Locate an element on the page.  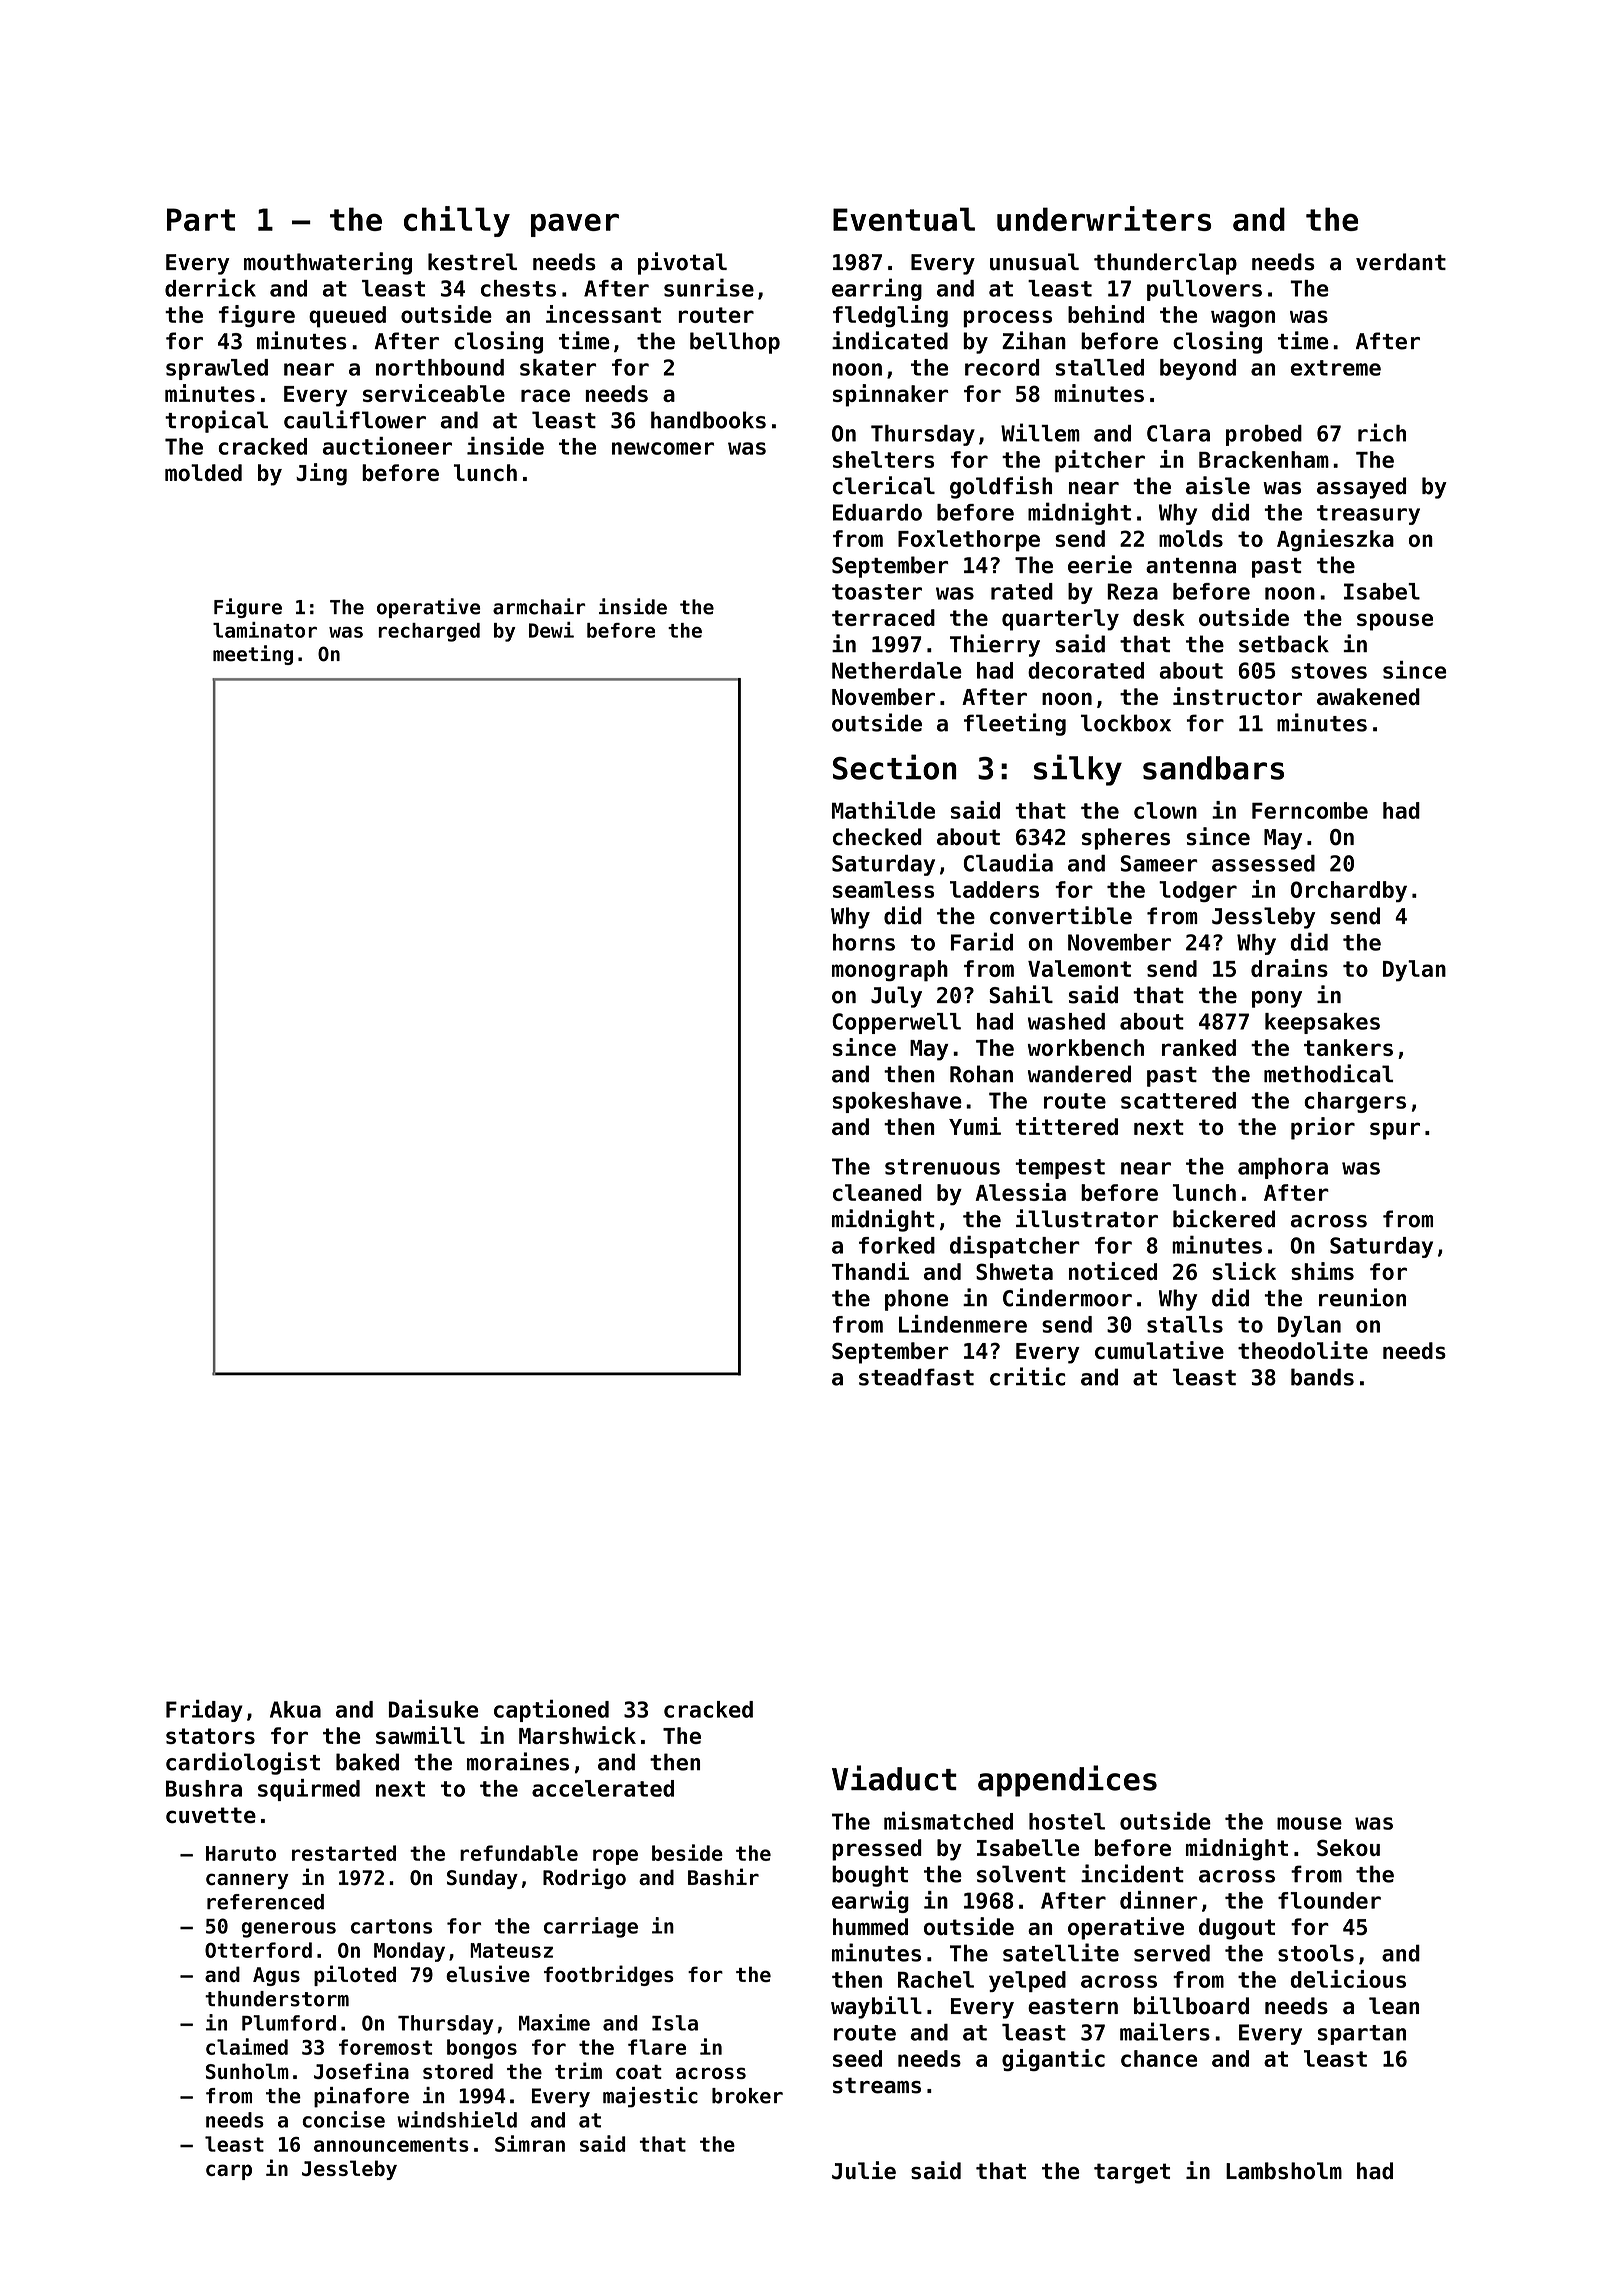
Sekou is located at coordinates (1348, 1847).
